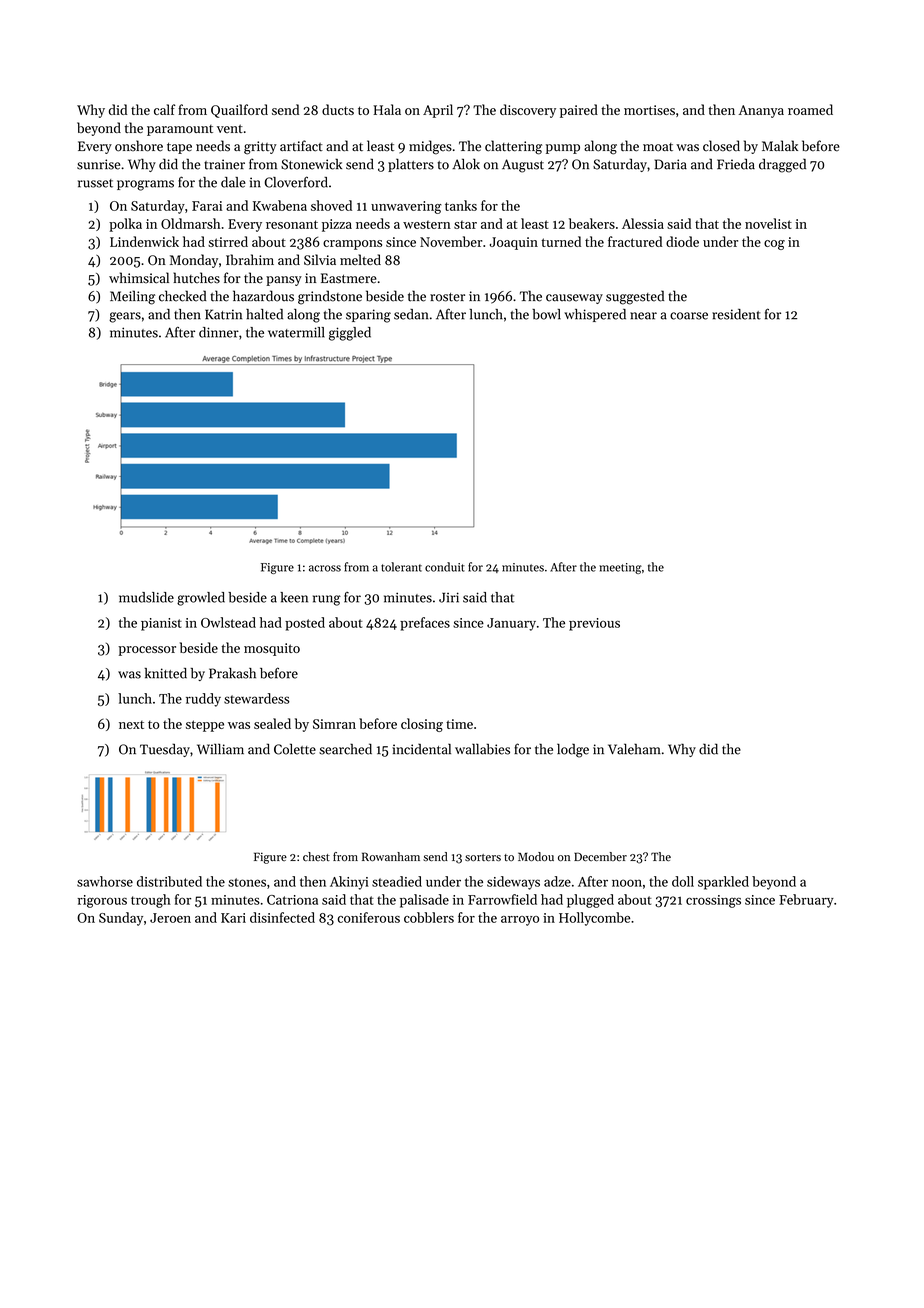 The image size is (924, 1308). What do you see at coordinates (169, 881) in the image?
I see `distributed` at bounding box center [169, 881].
